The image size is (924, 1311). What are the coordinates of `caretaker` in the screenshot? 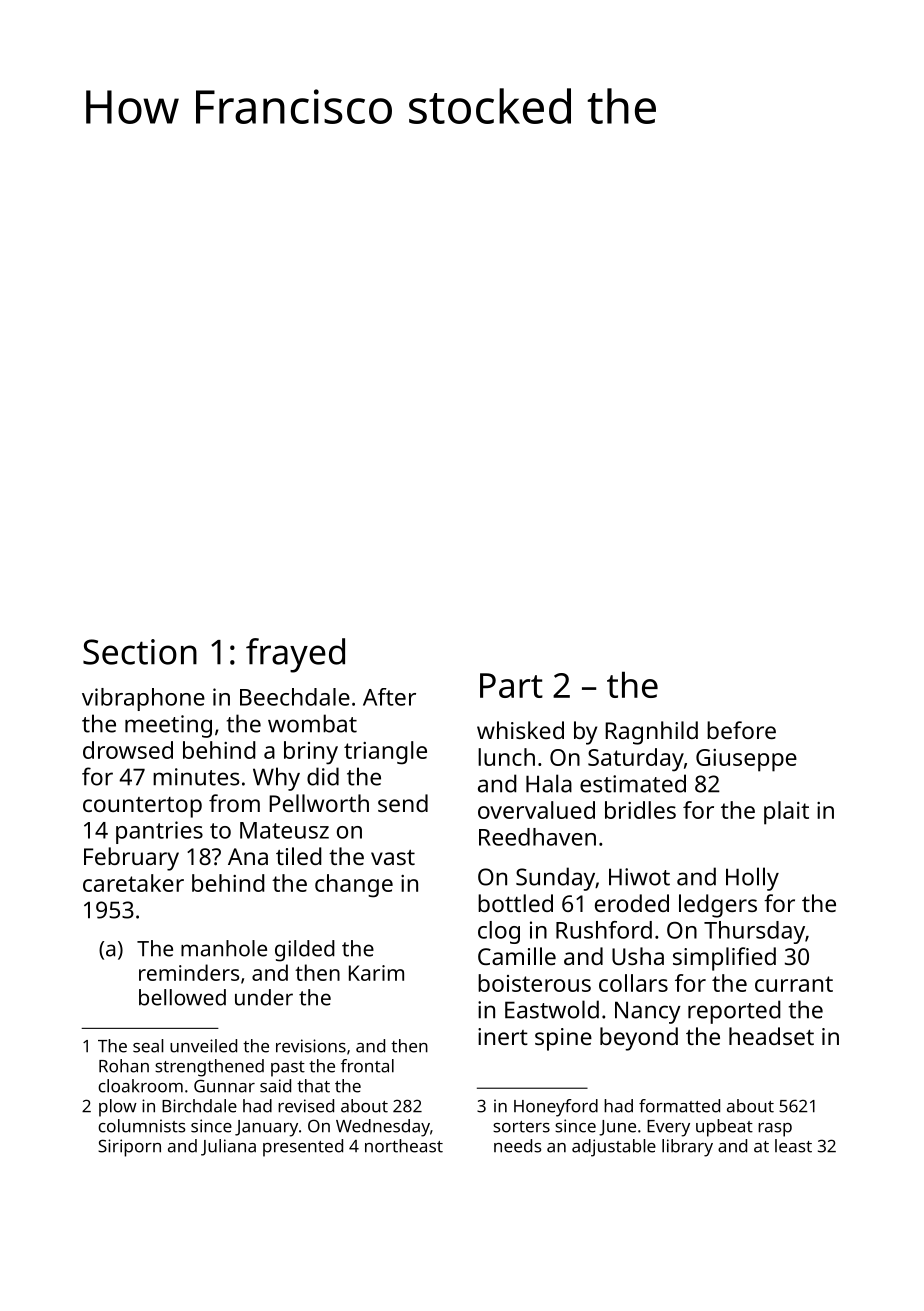 It's located at (133, 883).
